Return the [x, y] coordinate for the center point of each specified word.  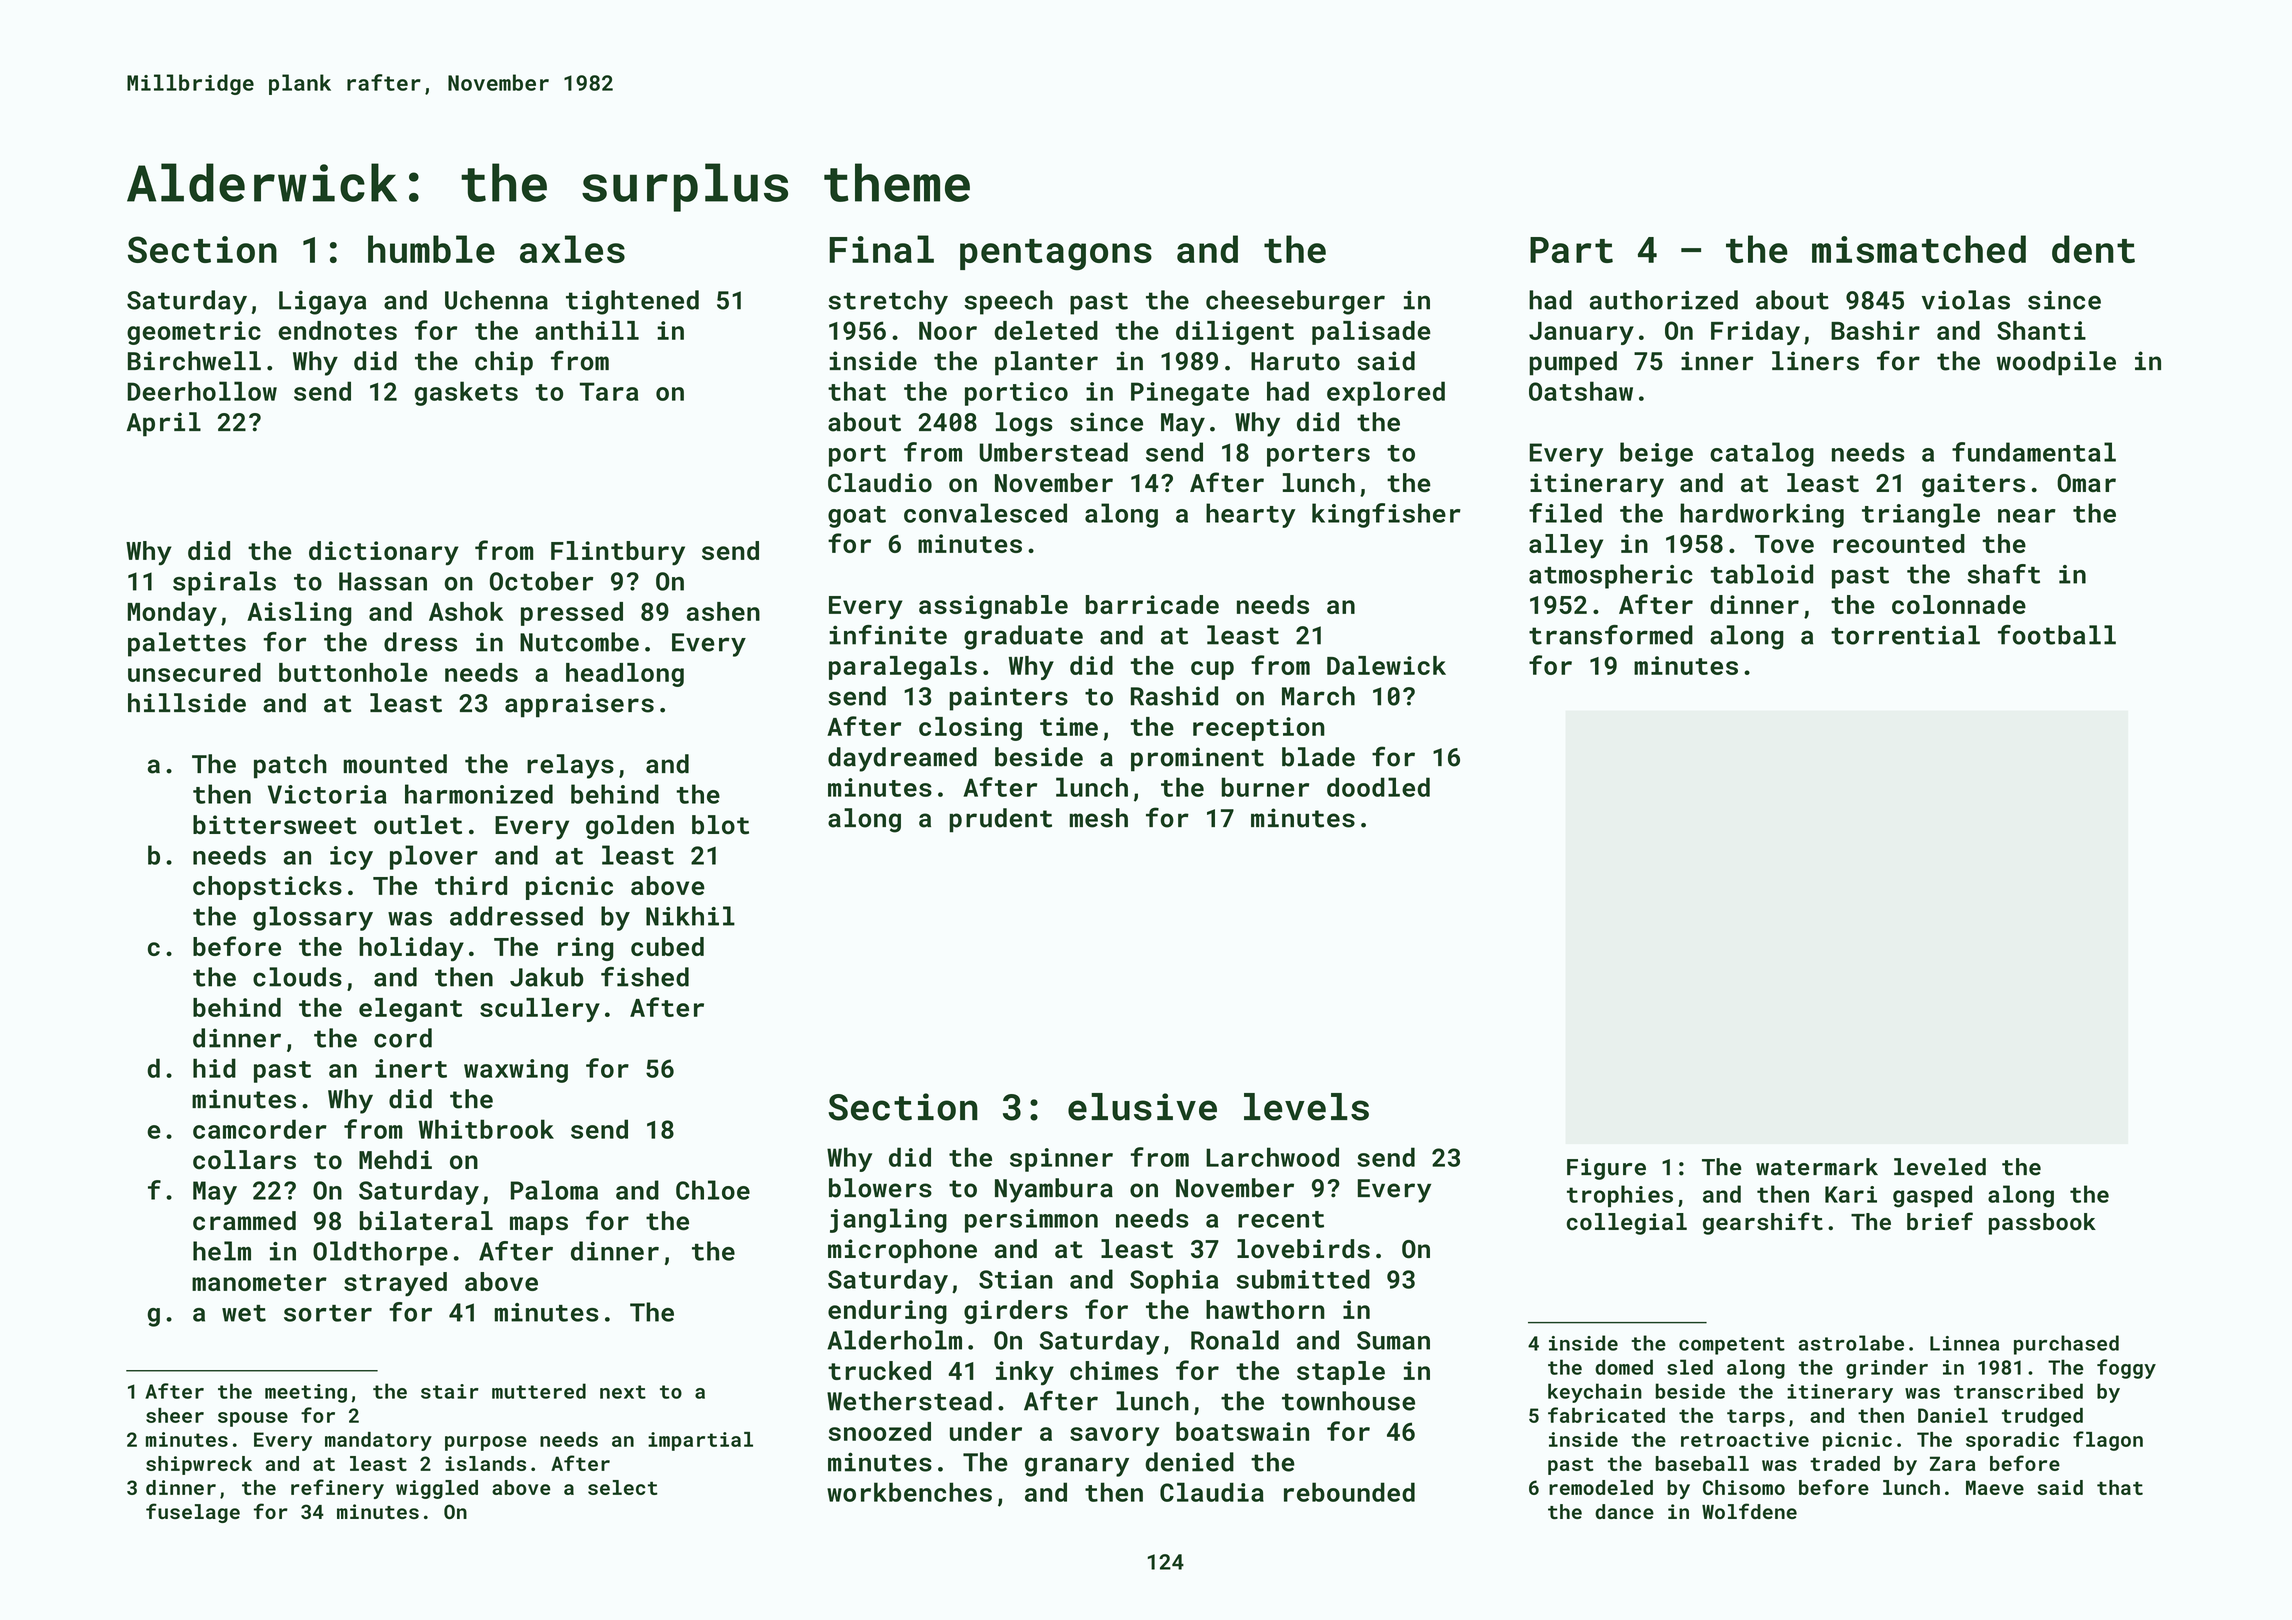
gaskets [466, 393]
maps [539, 1225]
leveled [1940, 1167]
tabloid [1761, 574]
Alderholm [894, 1340]
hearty [1250, 515]
